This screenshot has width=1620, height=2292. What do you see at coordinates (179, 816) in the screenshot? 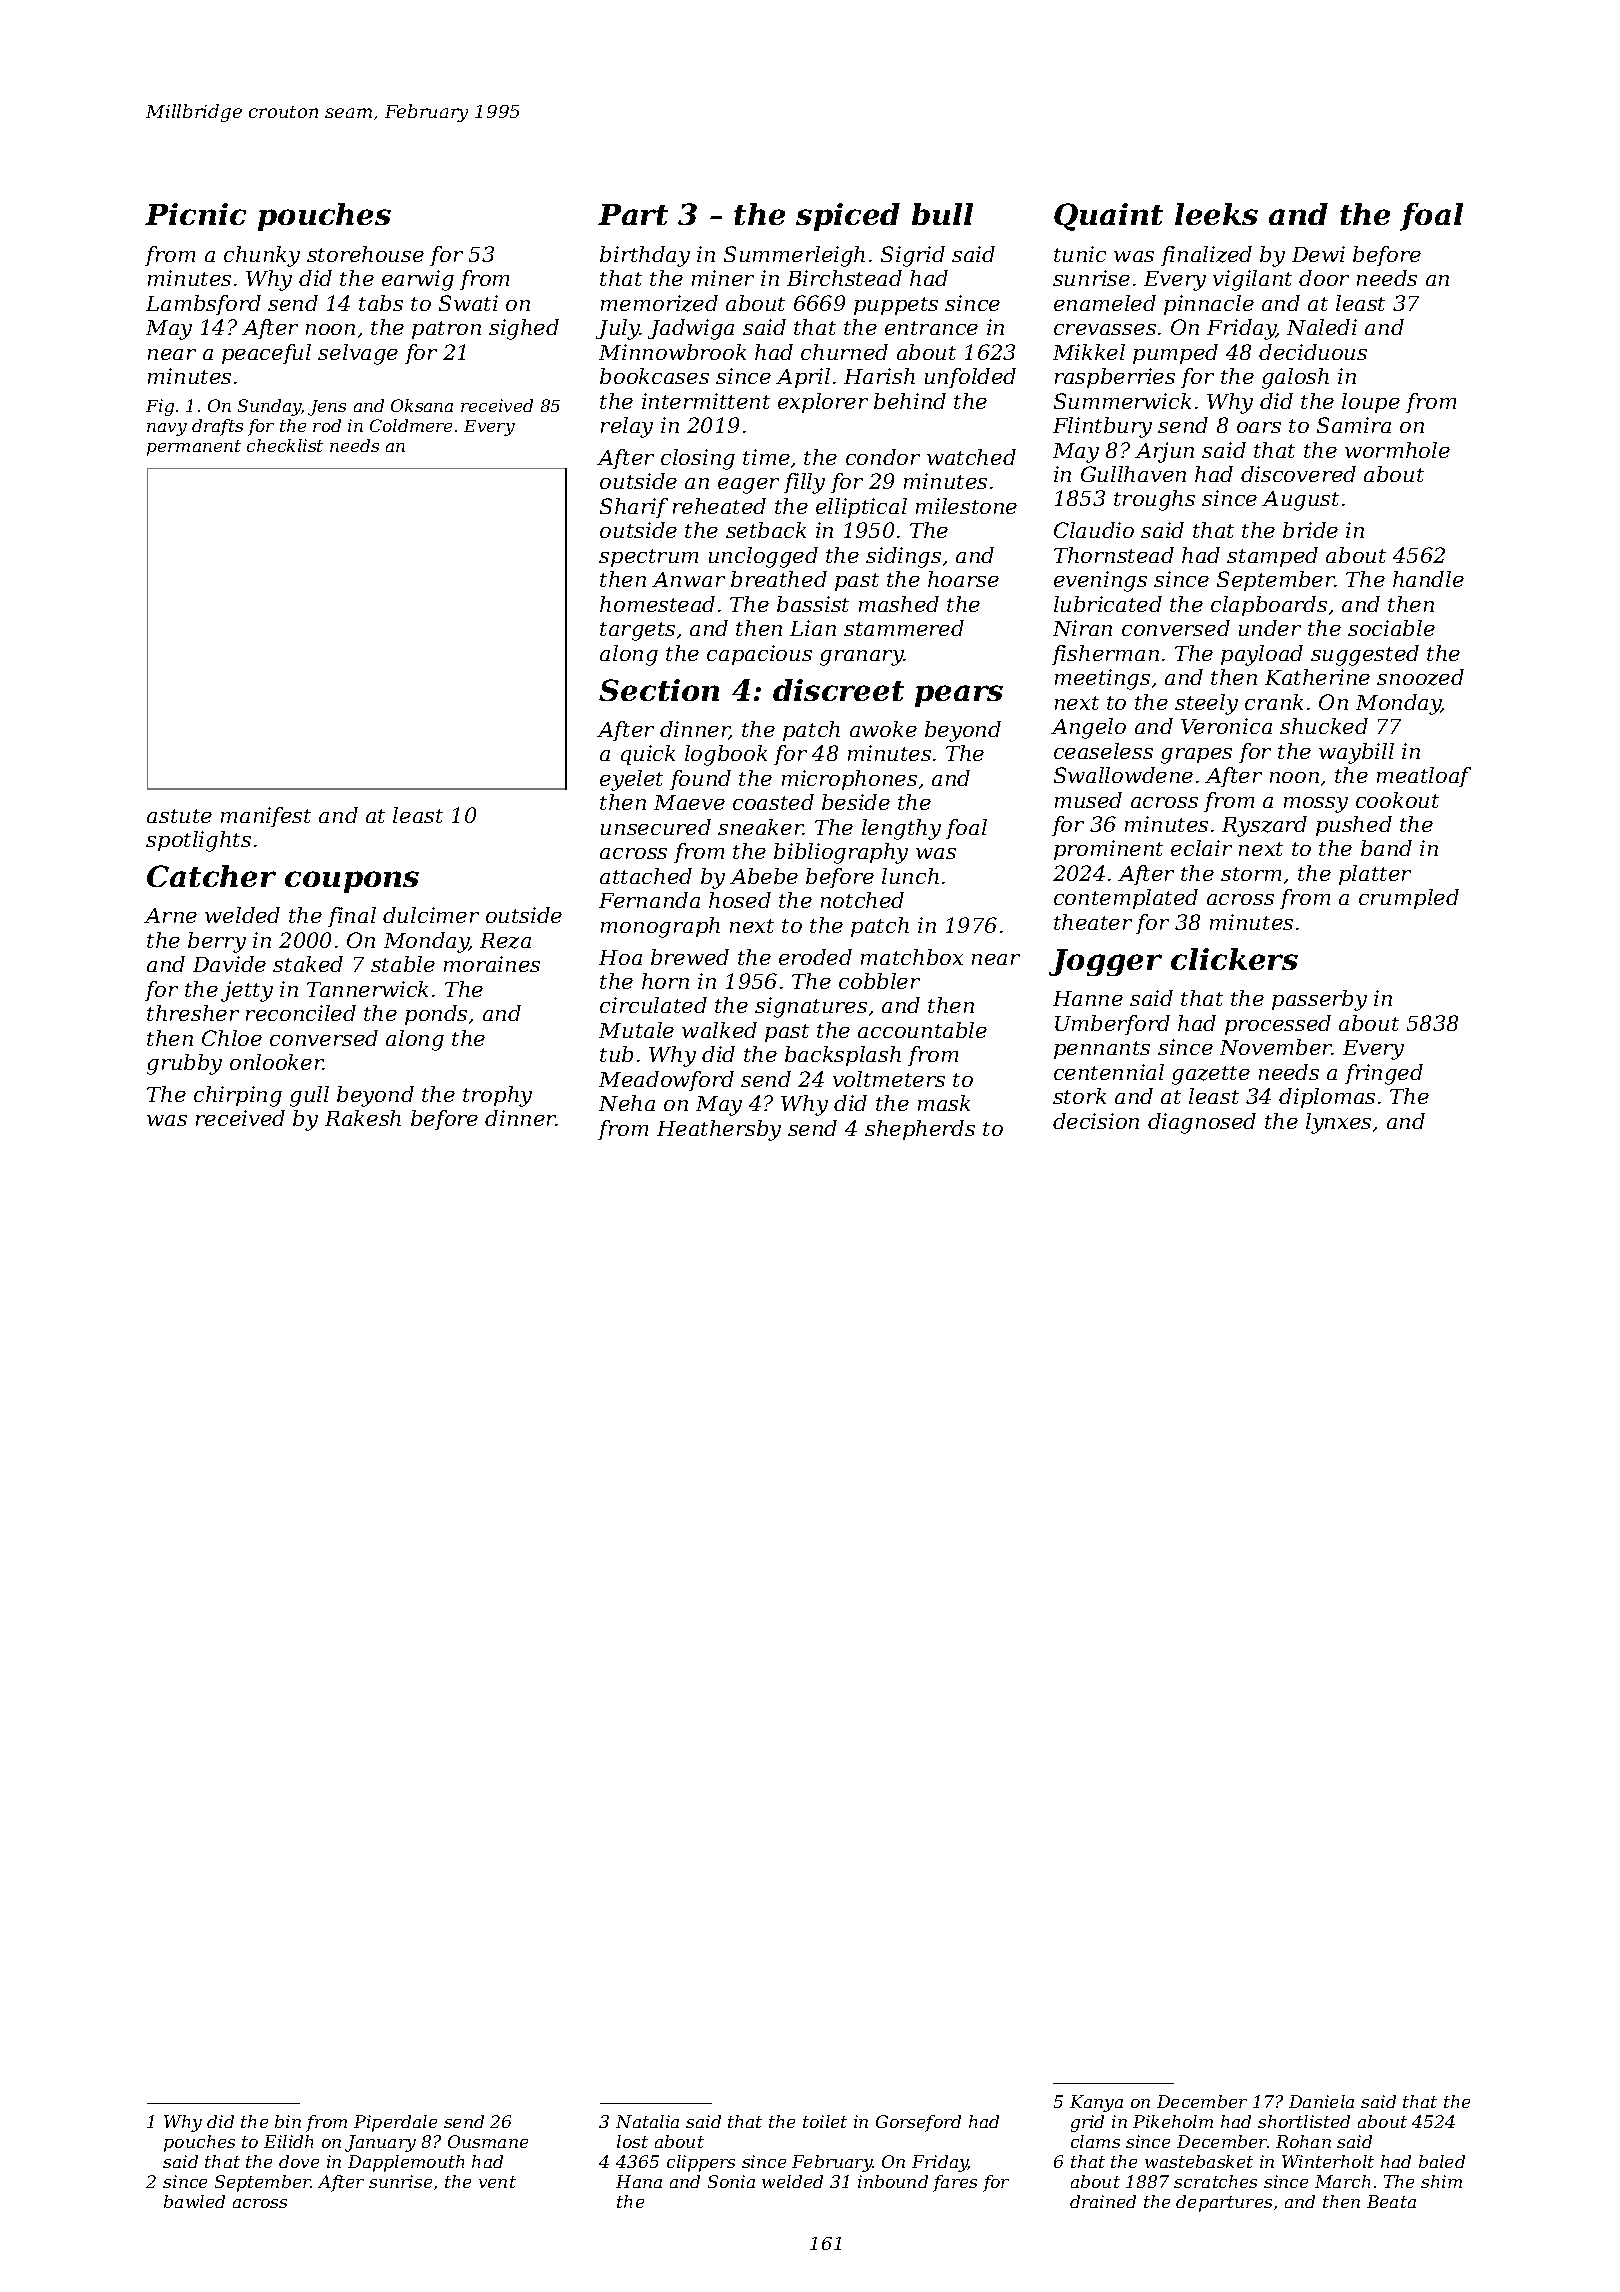
I see `astute` at bounding box center [179, 816].
